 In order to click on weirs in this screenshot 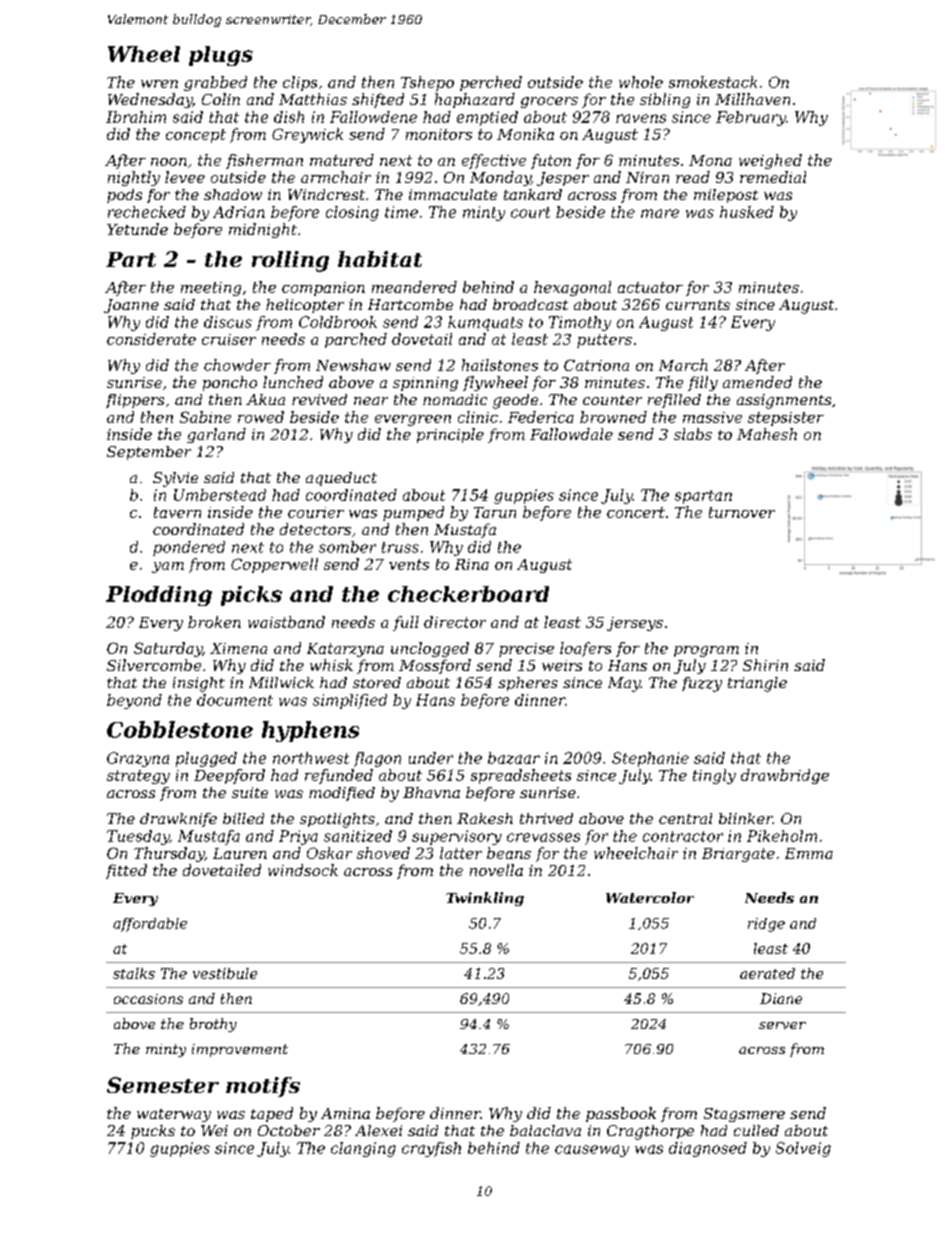, I will do `click(562, 665)`.
